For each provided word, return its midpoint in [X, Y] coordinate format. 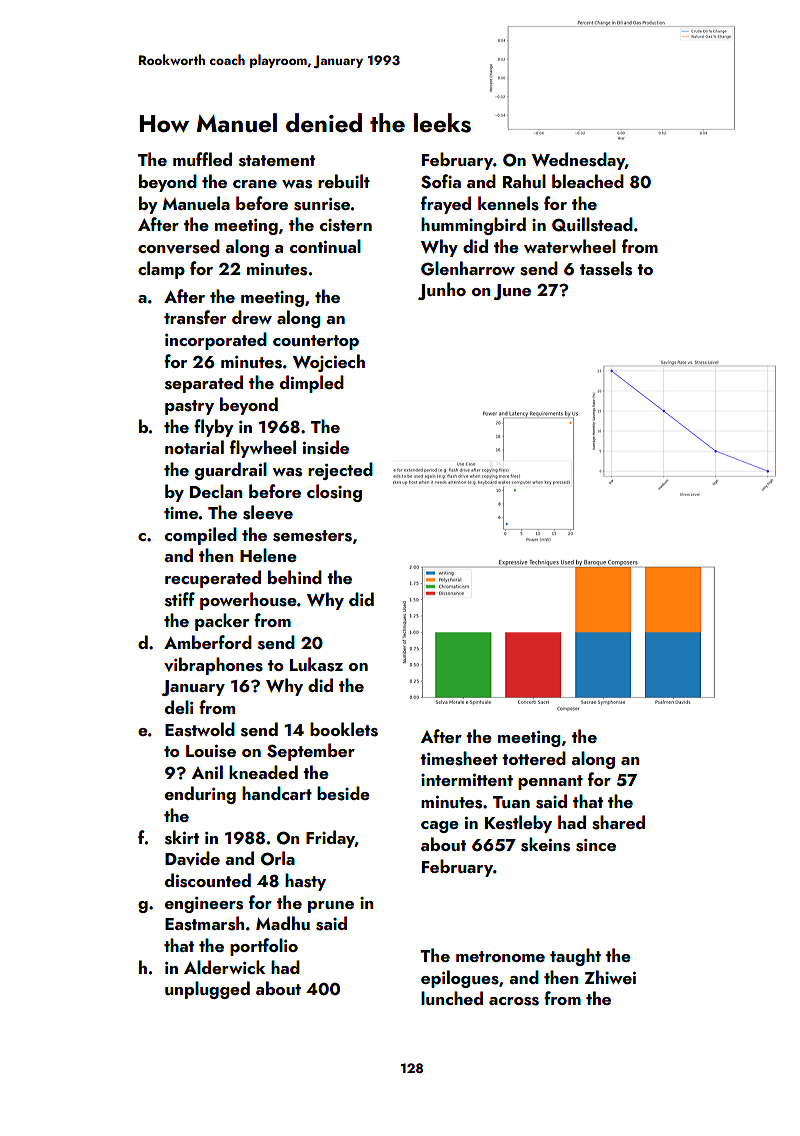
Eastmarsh [204, 923]
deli [179, 707]
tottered [534, 758]
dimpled [312, 384]
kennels [508, 203]
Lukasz [316, 664]
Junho [442, 291]
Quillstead [592, 224]
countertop [316, 342]
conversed [179, 246]
